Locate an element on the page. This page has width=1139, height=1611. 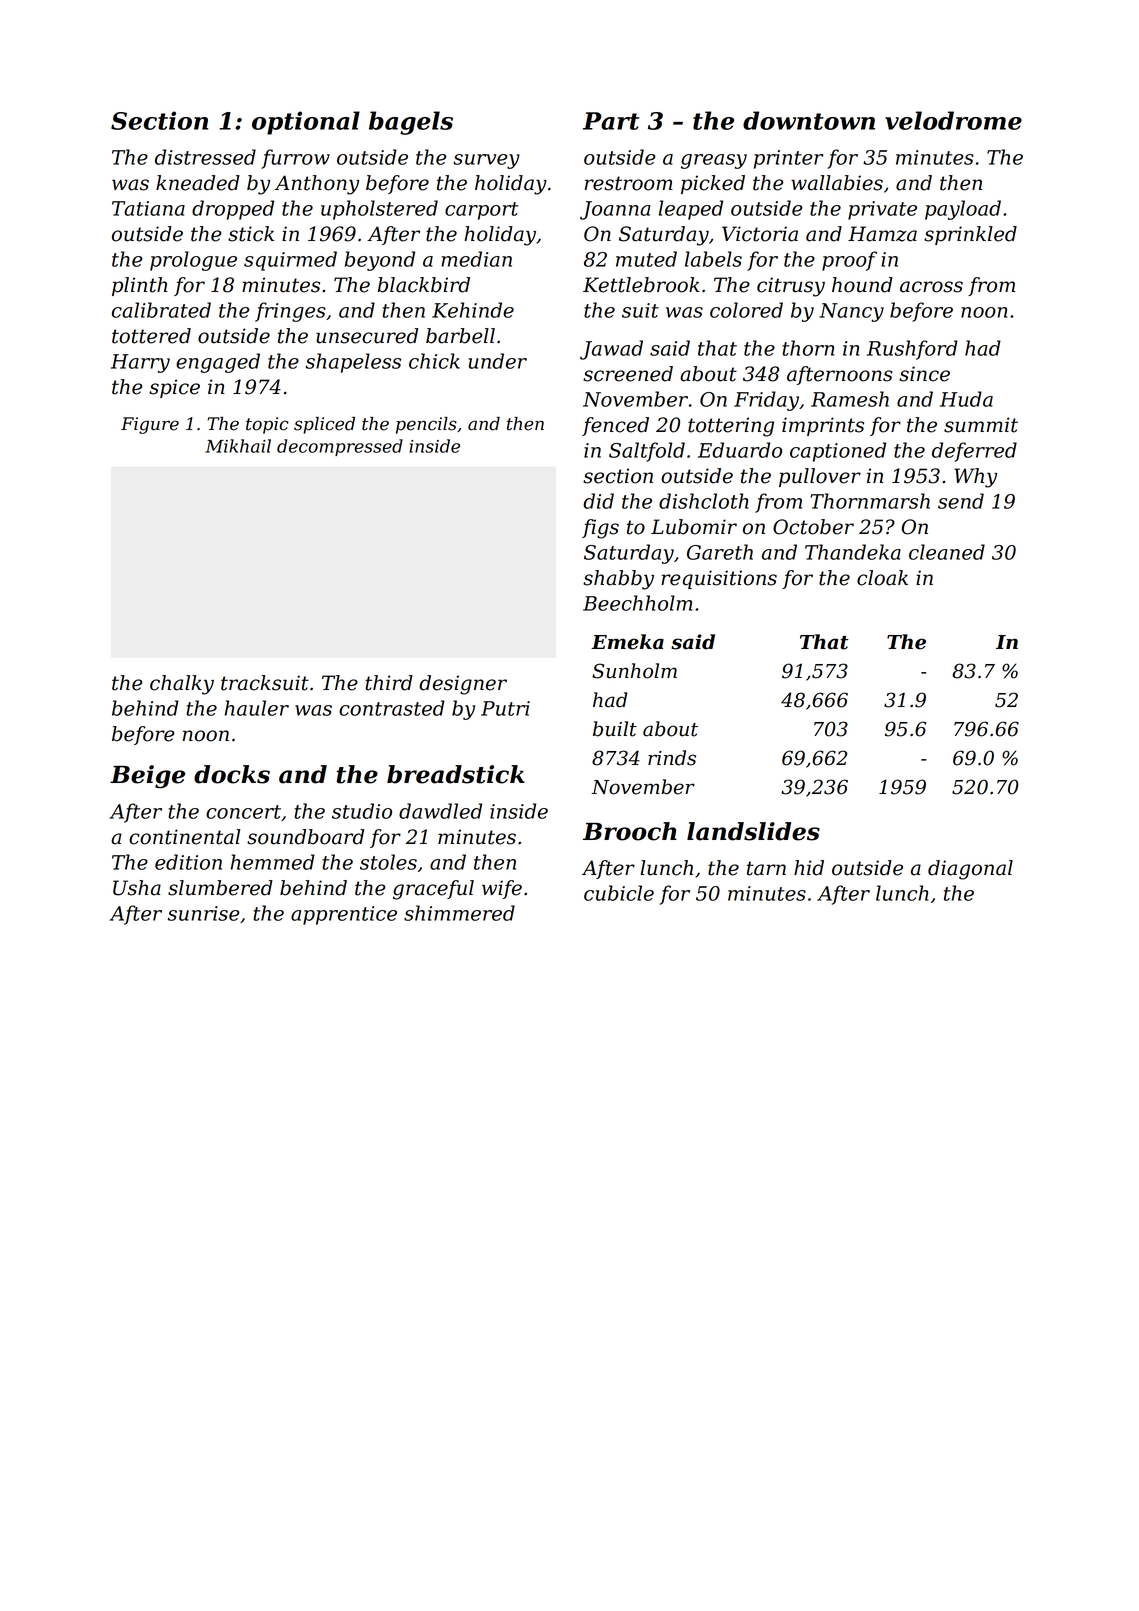
requisitions is located at coordinates (719, 579).
